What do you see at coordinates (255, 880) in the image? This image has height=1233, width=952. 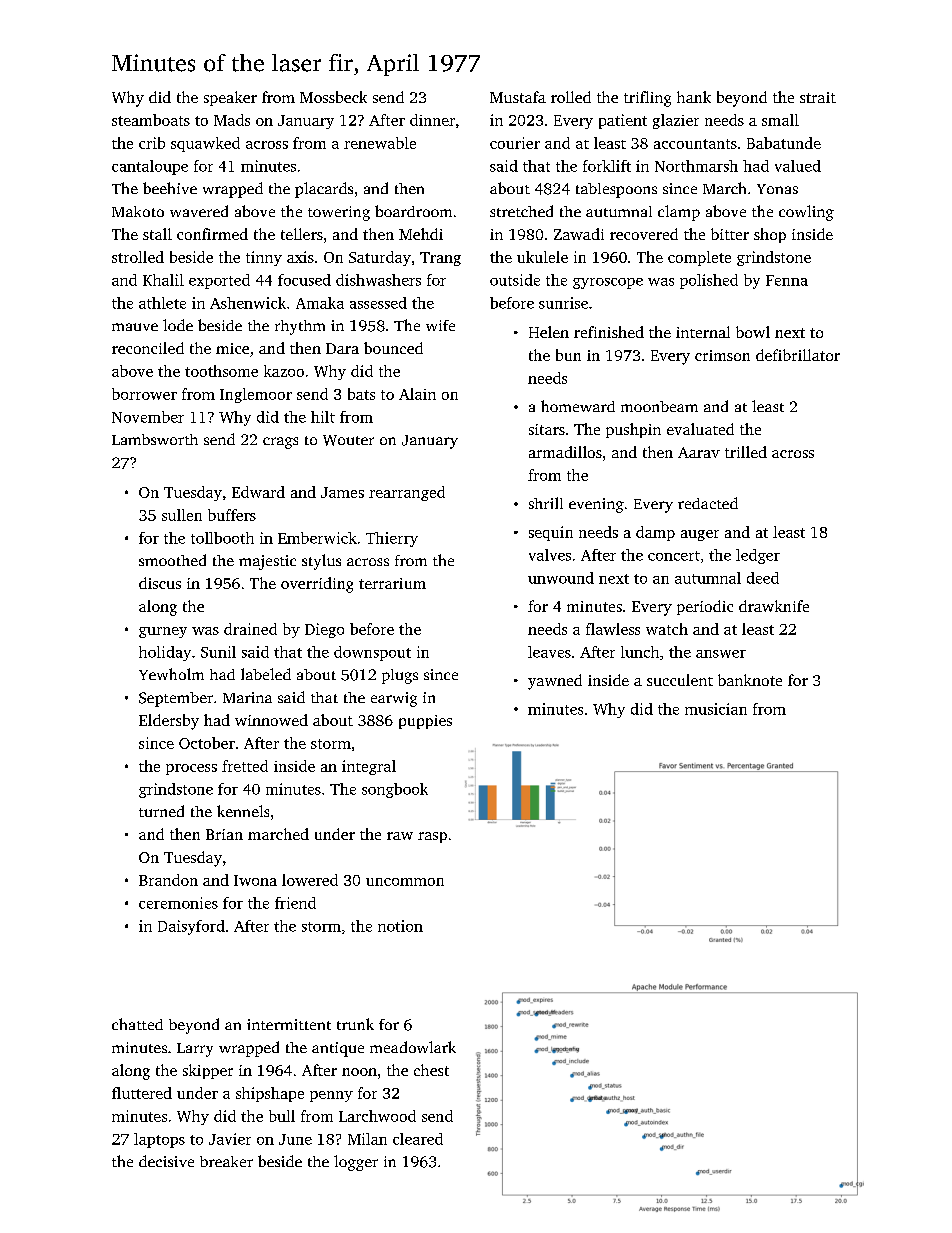 I see `Iwona` at bounding box center [255, 880].
